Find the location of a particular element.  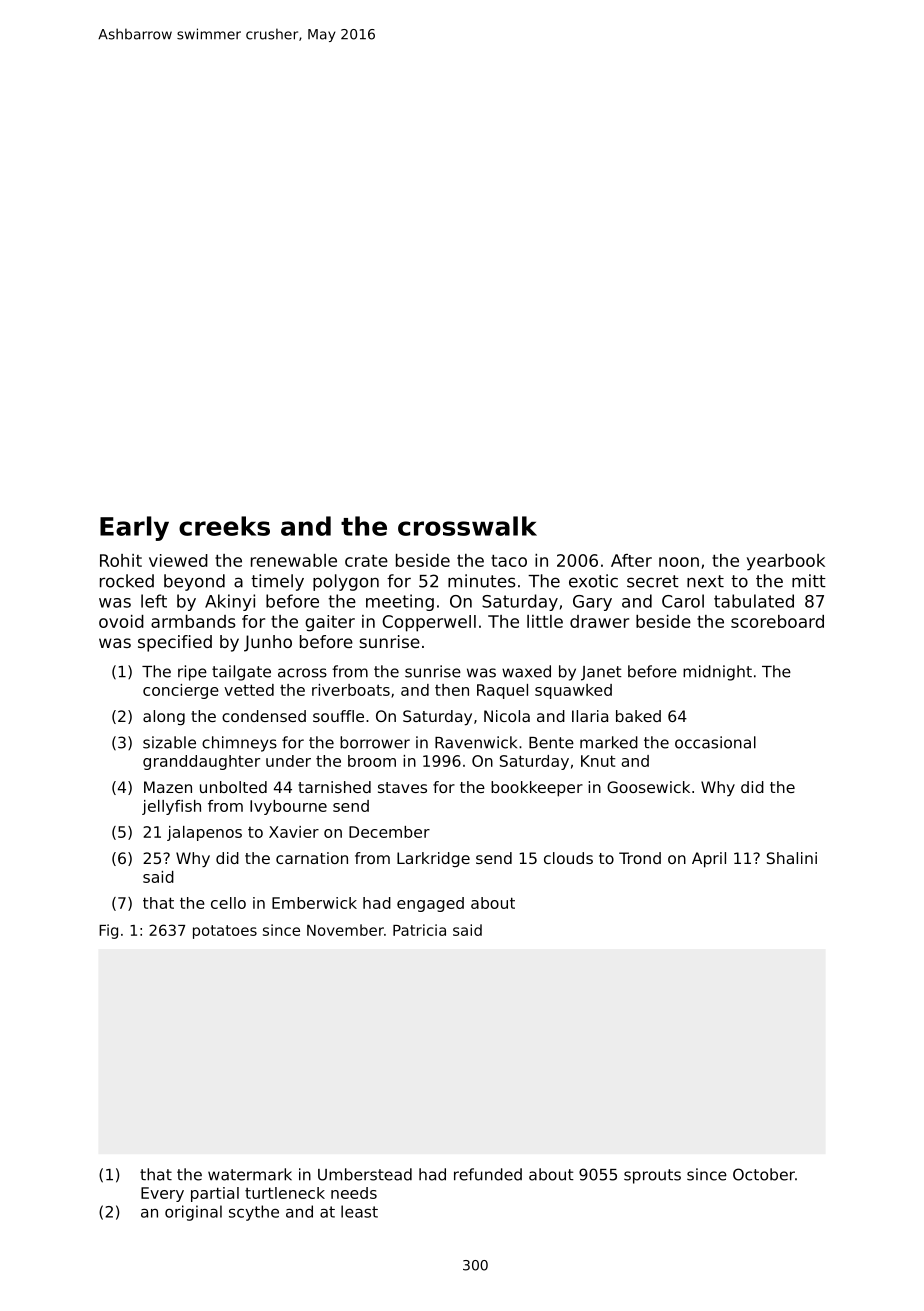

yearbook is located at coordinates (786, 562).
